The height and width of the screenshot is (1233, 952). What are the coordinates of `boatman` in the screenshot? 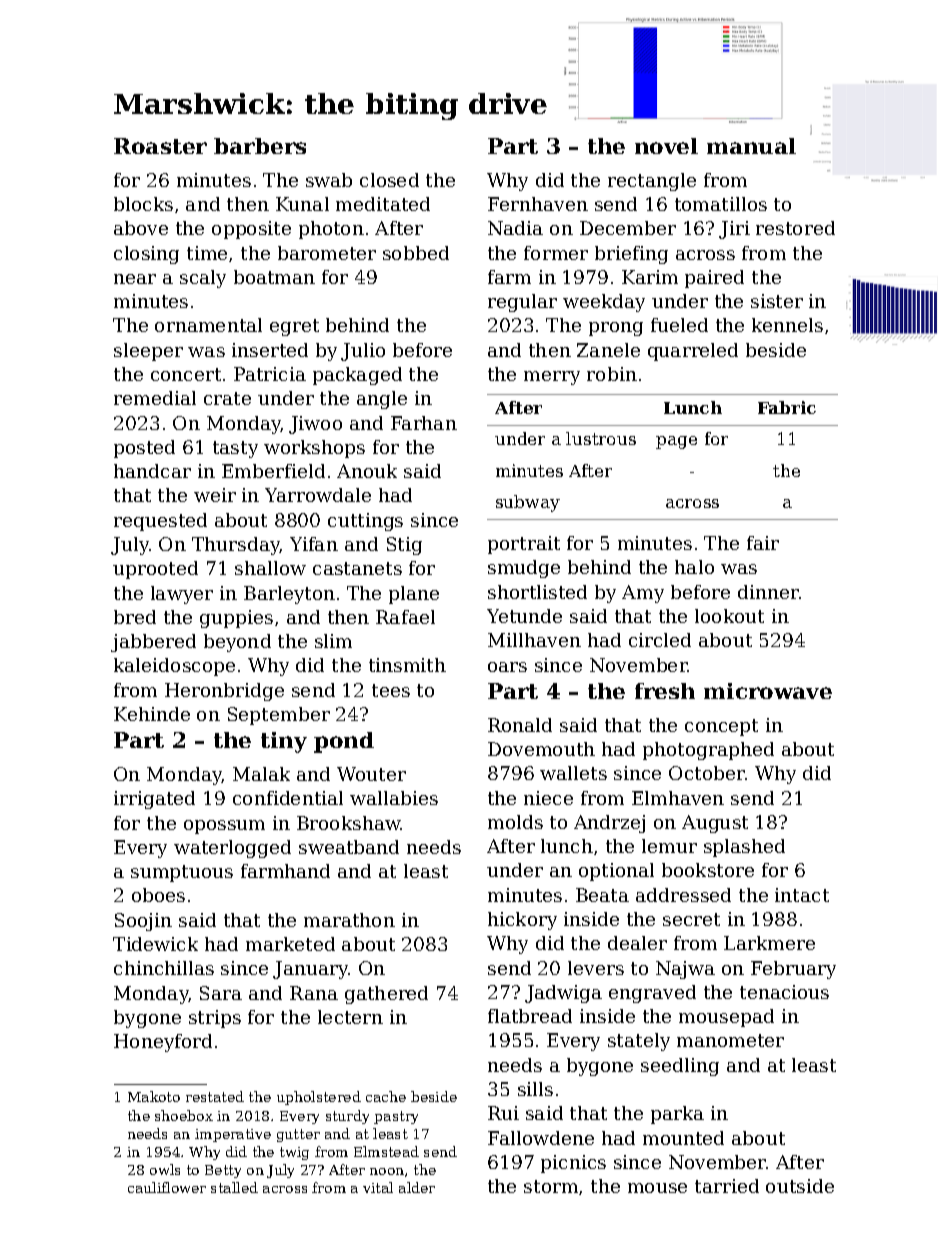 It's located at (274, 277).
